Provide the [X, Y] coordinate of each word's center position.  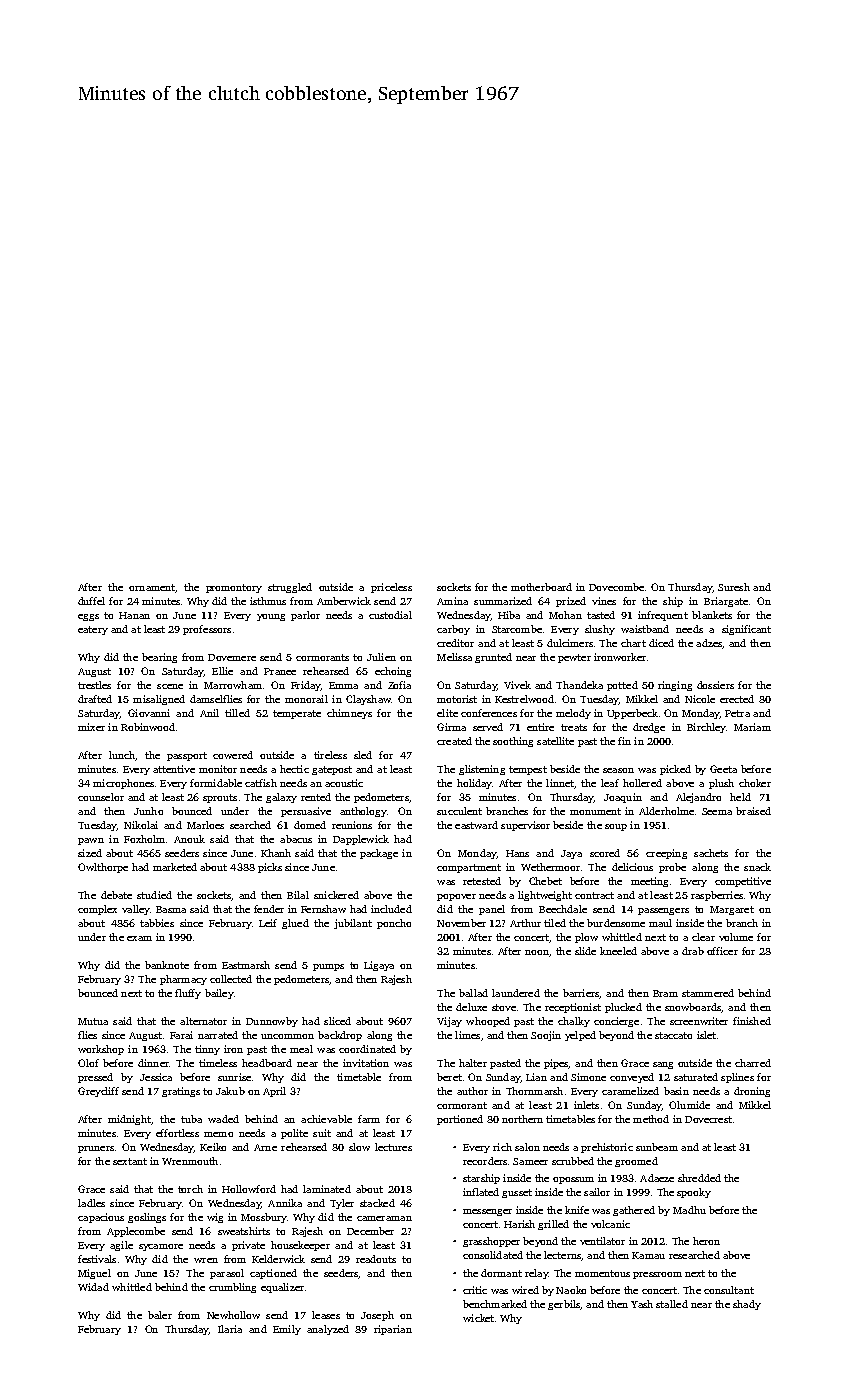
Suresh [734, 587]
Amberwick [344, 601]
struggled [290, 588]
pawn [91, 841]
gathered [634, 1211]
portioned [460, 1120]
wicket [478, 1318]
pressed [95, 1078]
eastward [476, 825]
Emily [287, 1330]
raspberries [717, 896]
